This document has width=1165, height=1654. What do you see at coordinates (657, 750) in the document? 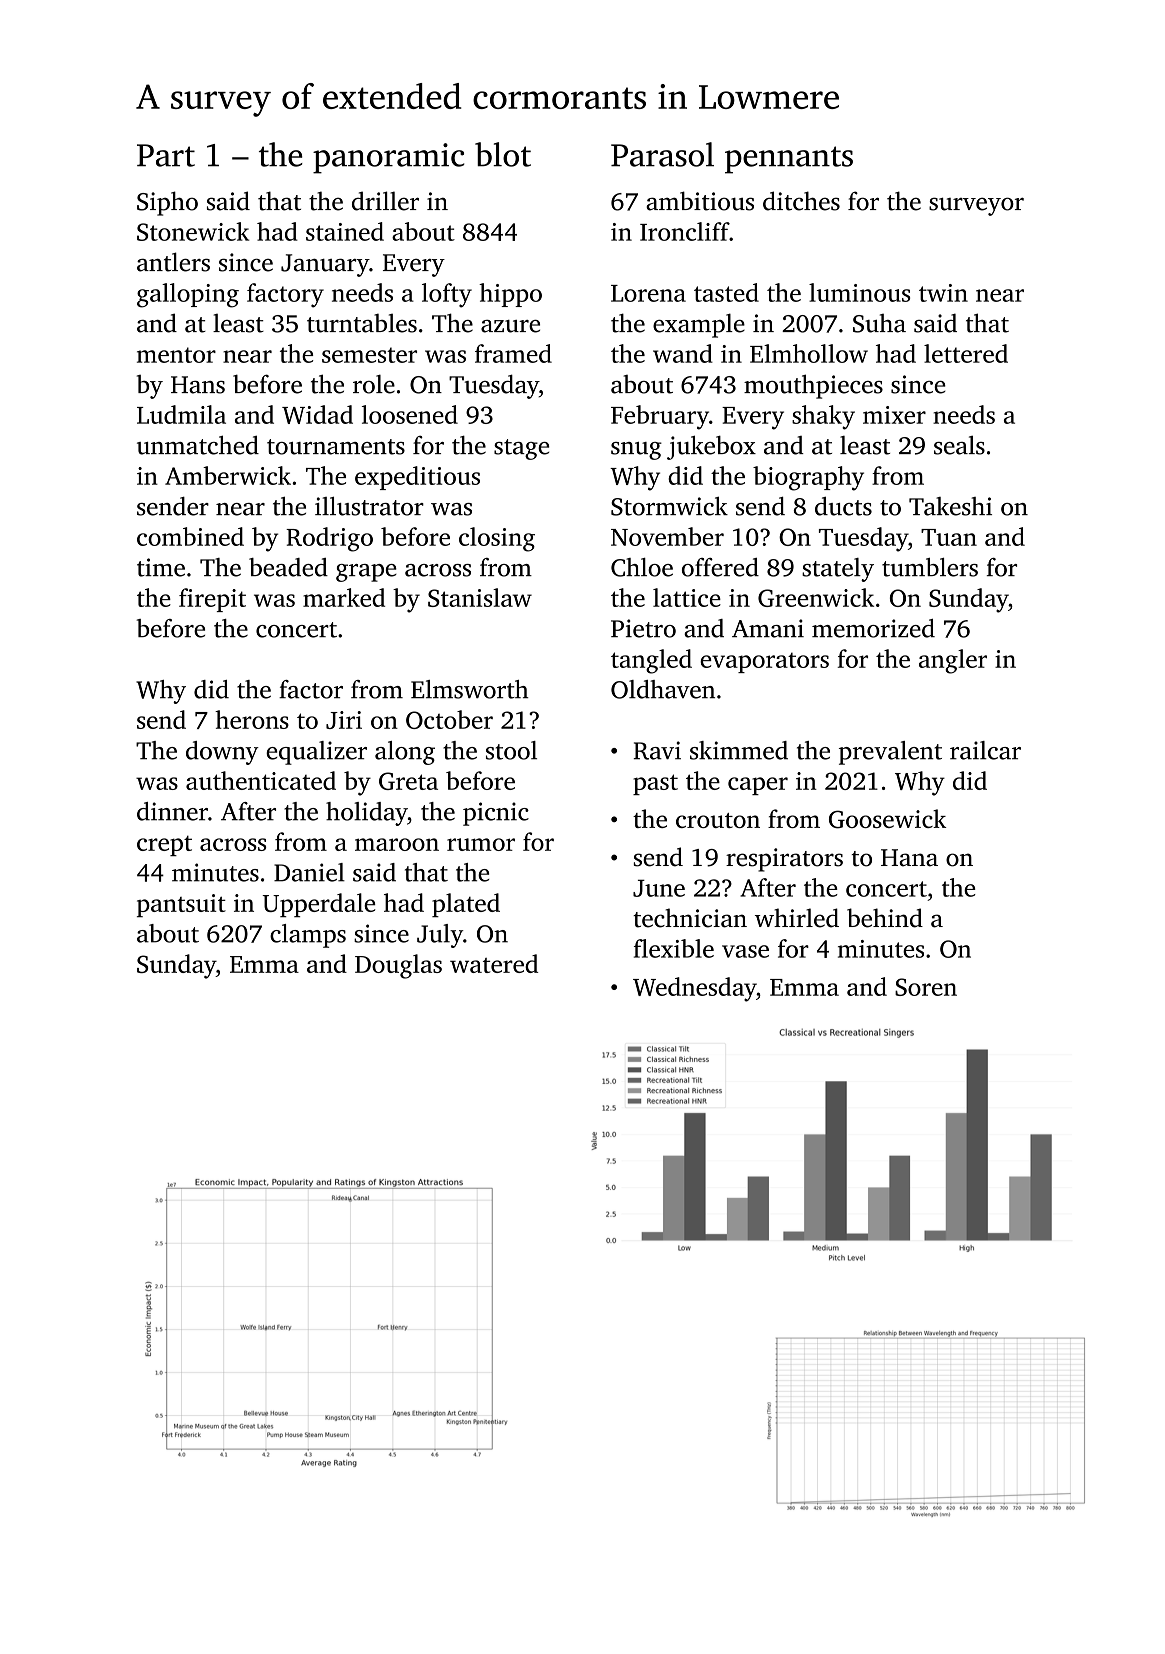
I see `Ravi` at bounding box center [657, 750].
